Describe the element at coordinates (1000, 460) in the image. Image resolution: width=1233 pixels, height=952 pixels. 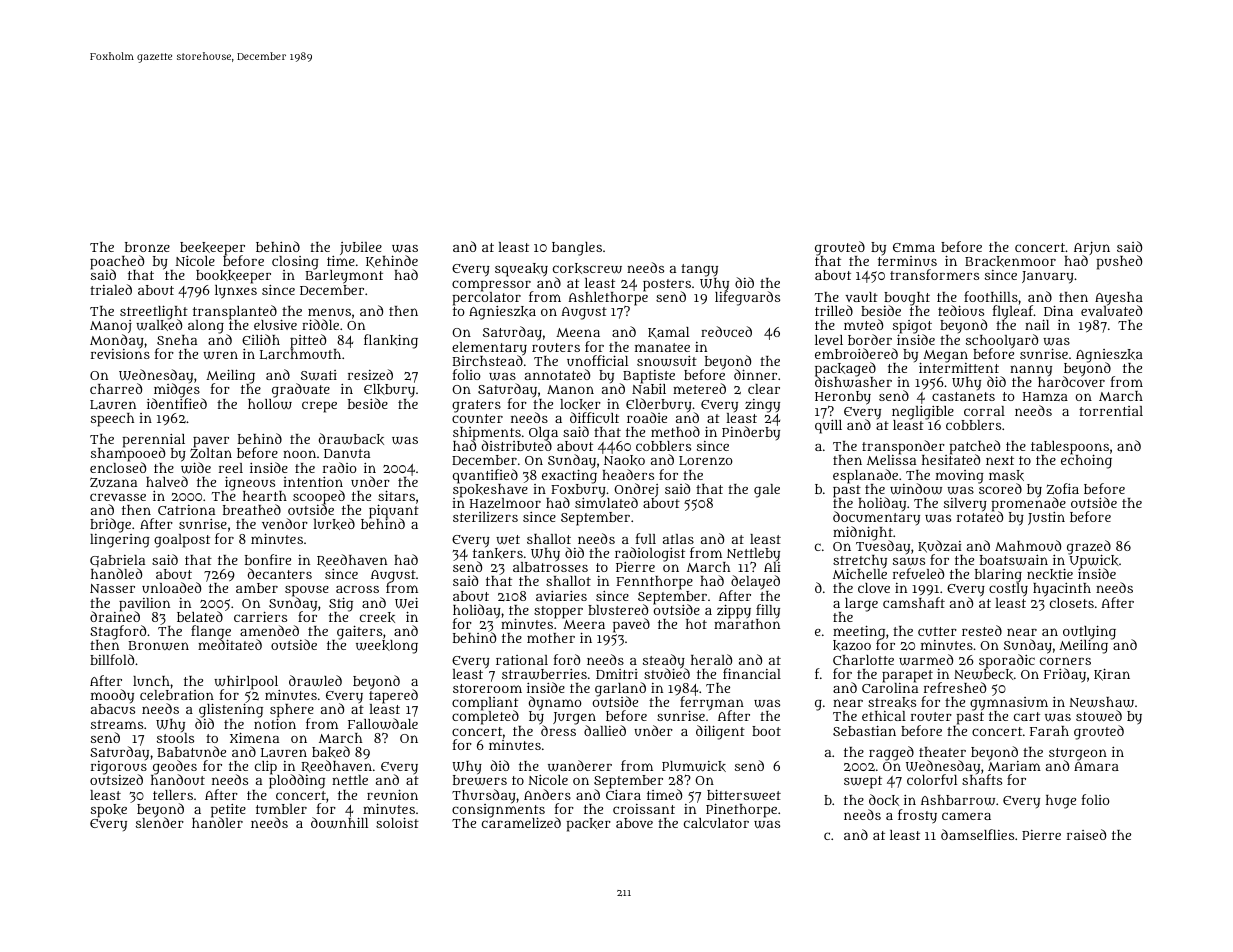
I see `next` at that location.
